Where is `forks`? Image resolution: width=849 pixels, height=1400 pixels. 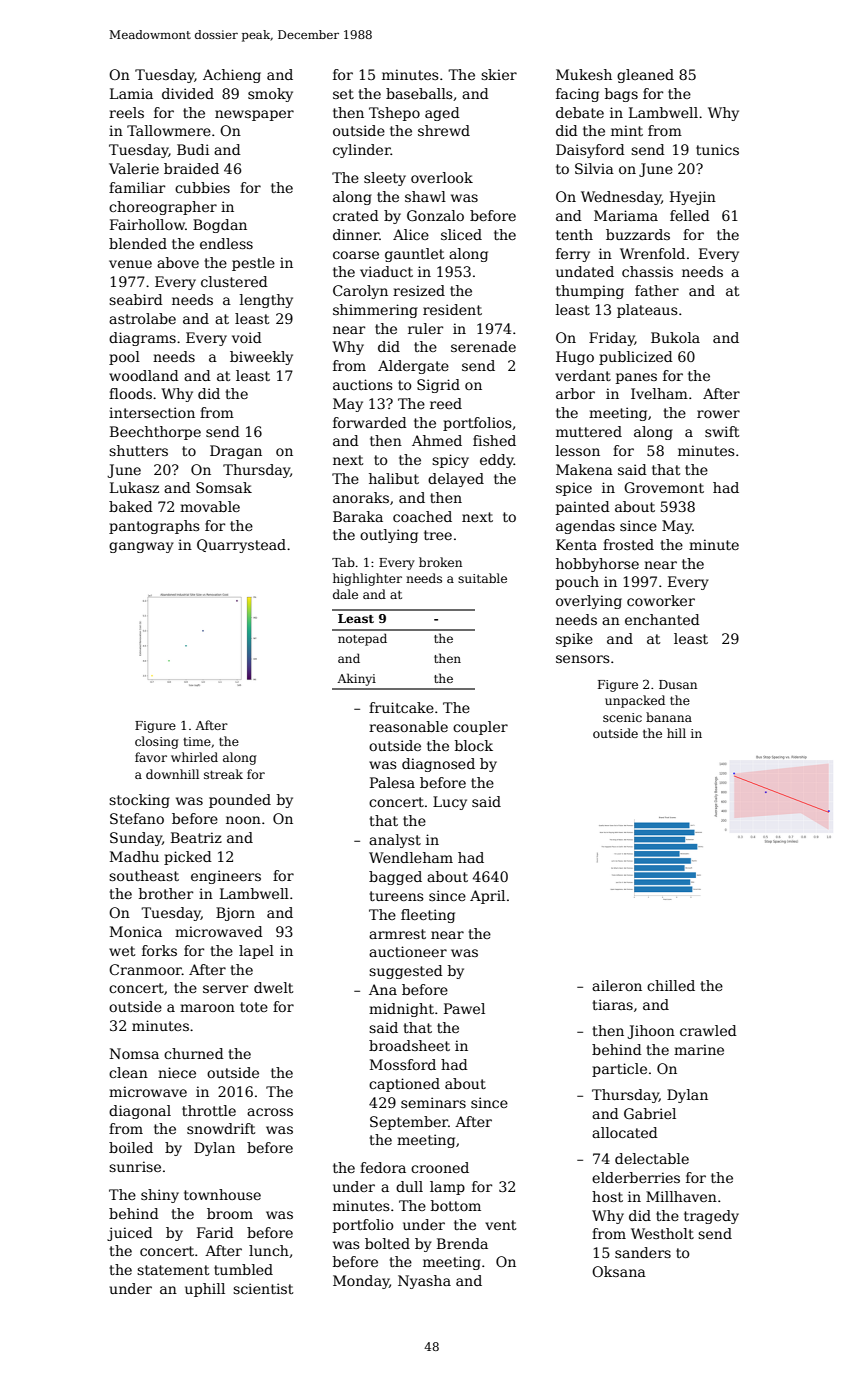 forks is located at coordinates (159, 950).
